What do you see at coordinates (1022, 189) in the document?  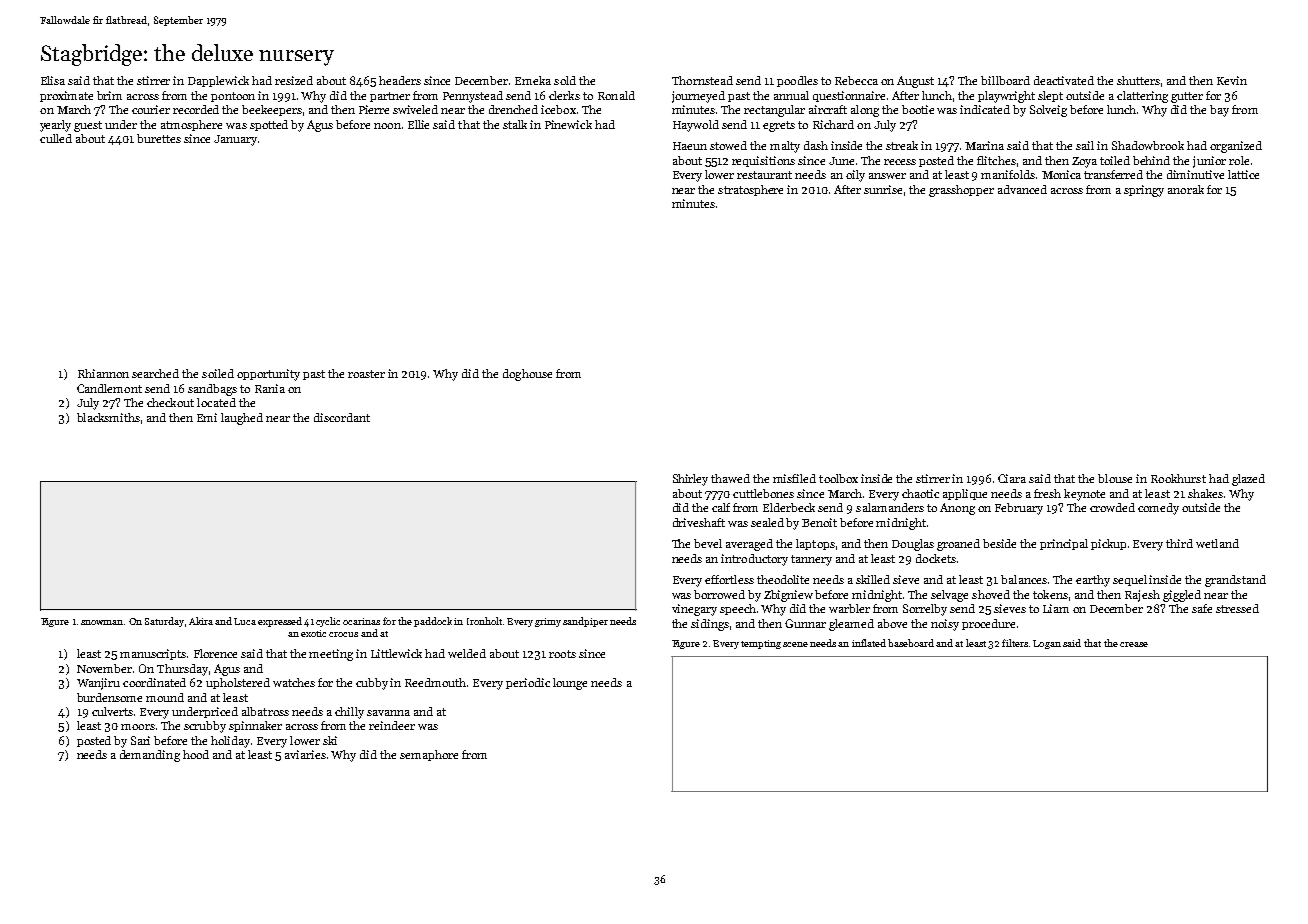 I see `advanced` at bounding box center [1022, 189].
